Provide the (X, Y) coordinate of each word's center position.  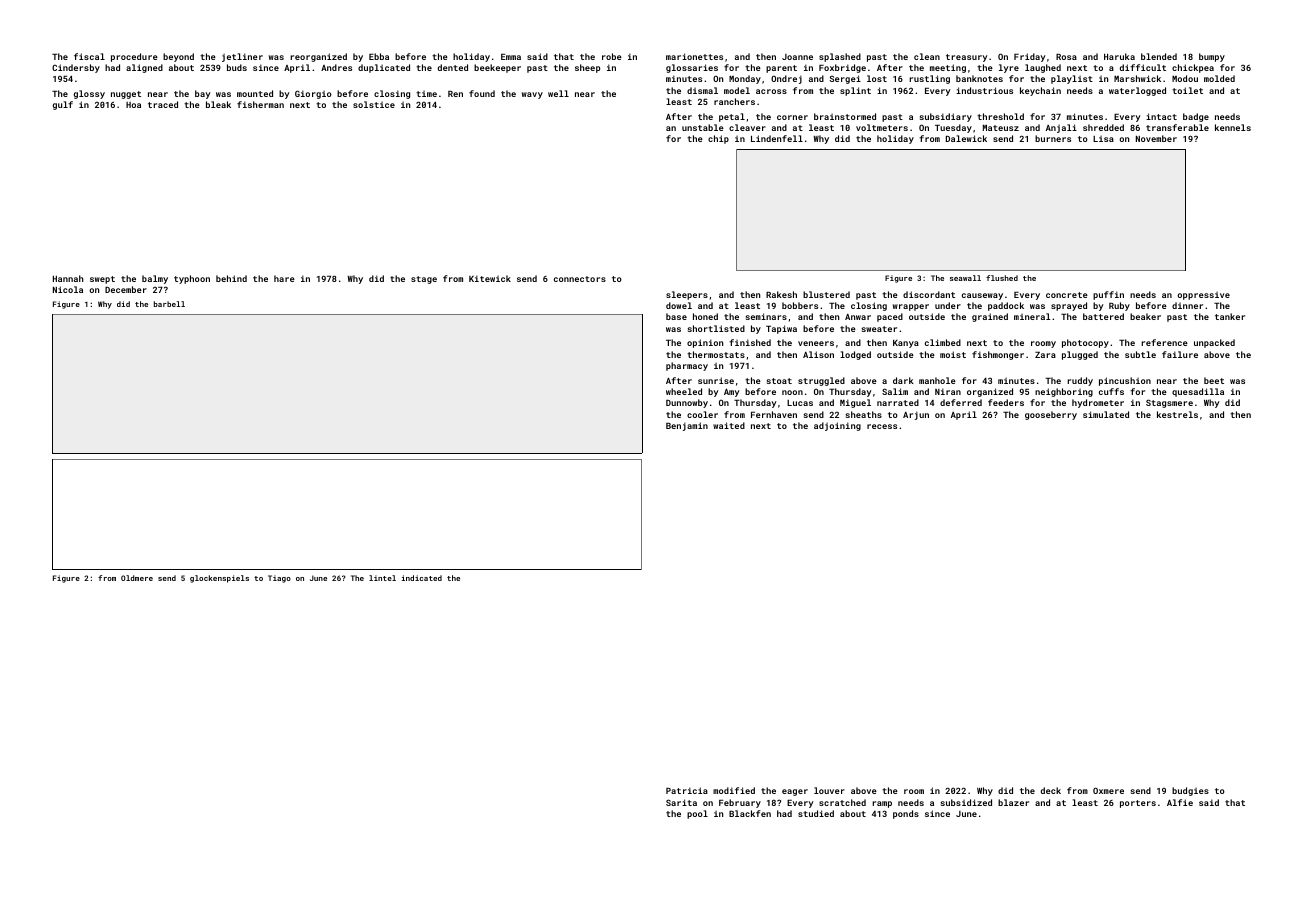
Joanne (797, 57)
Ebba (379, 56)
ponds (906, 814)
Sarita (681, 802)
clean (927, 56)
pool (697, 814)
